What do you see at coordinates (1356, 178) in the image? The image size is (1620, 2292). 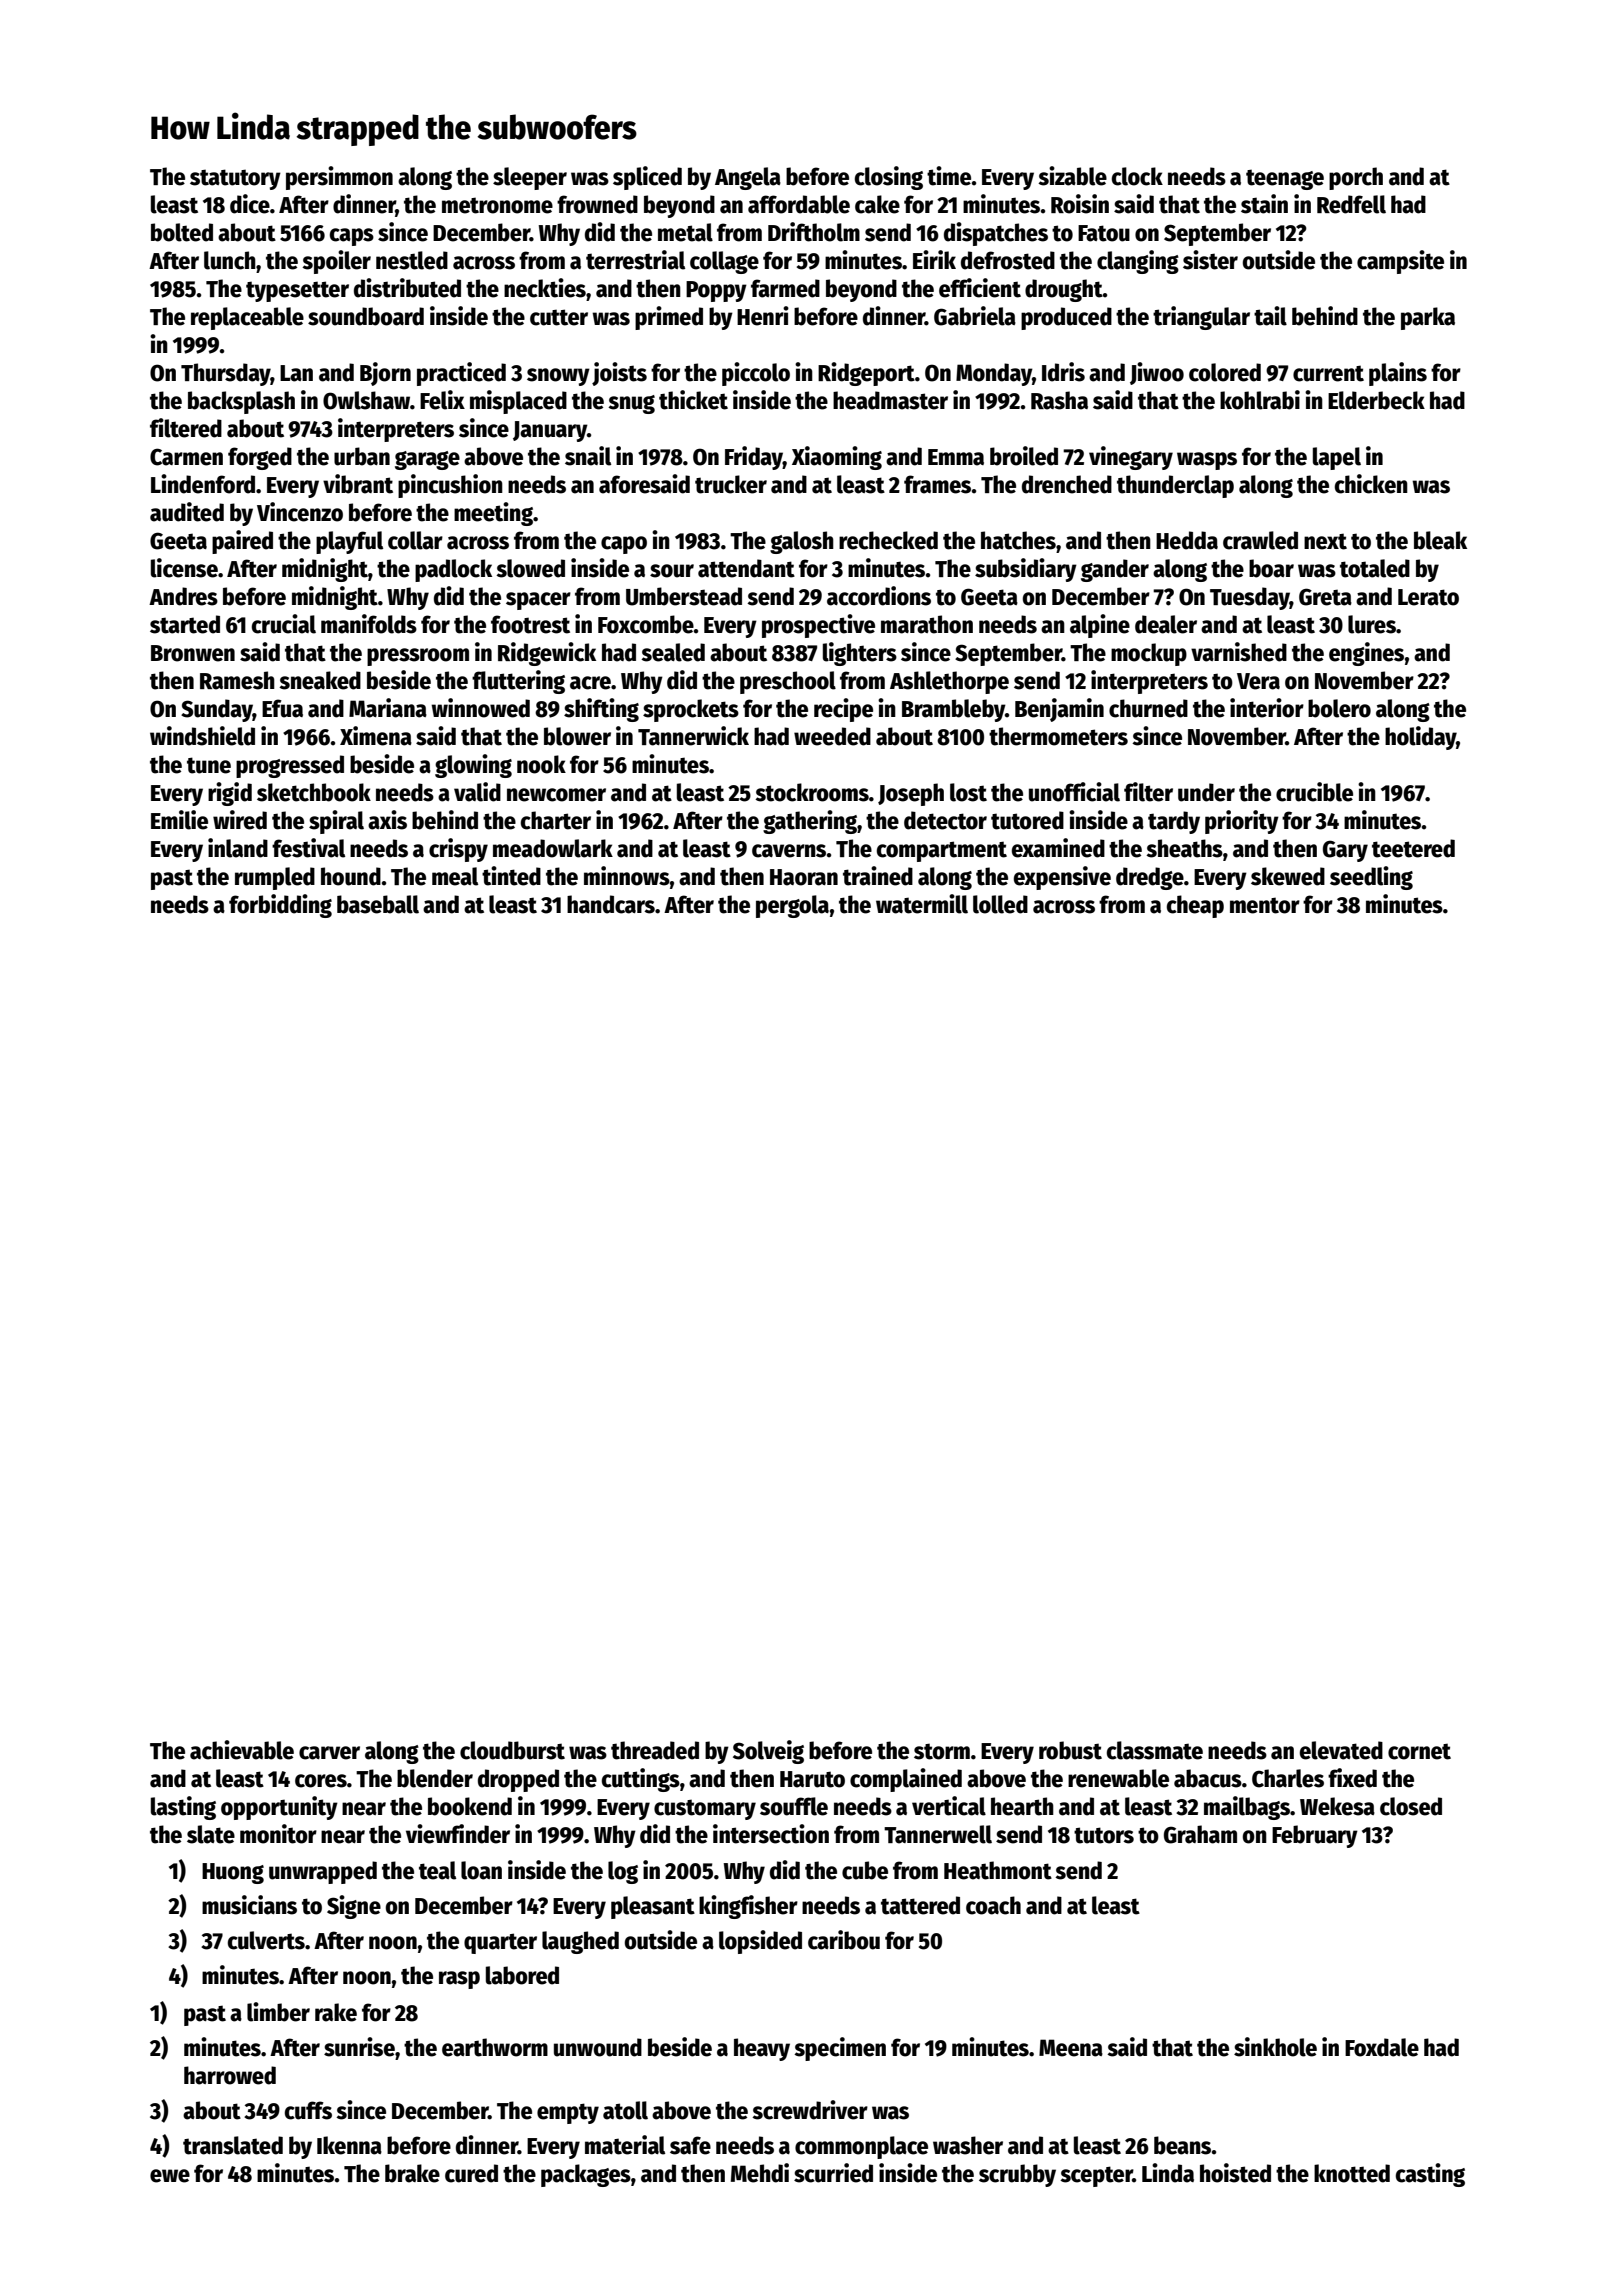 I see `porch` at bounding box center [1356, 178].
